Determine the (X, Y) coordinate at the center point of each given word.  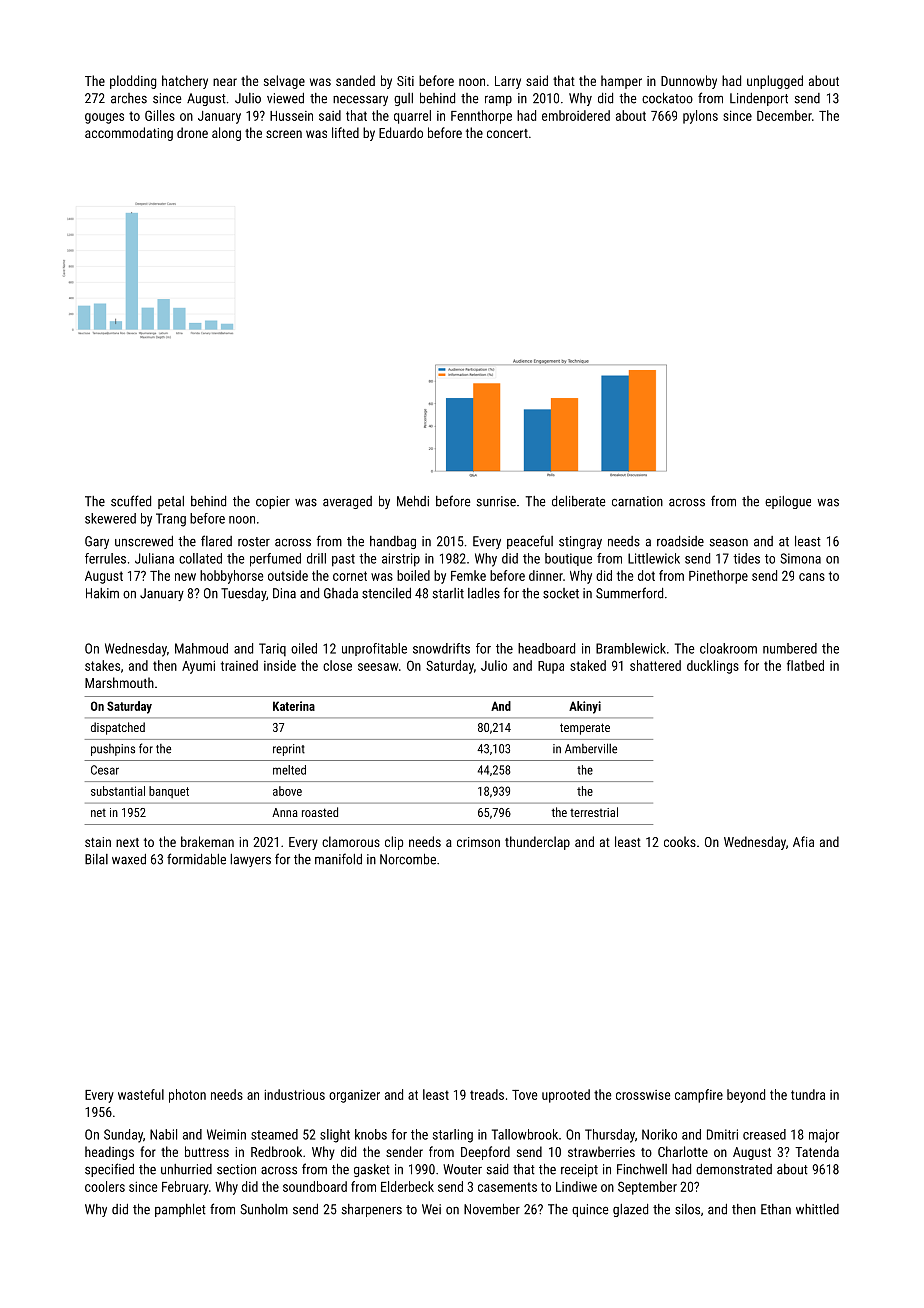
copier (273, 502)
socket (561, 593)
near (225, 82)
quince (590, 1210)
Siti (405, 81)
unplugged (775, 82)
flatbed (805, 665)
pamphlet (180, 1210)
